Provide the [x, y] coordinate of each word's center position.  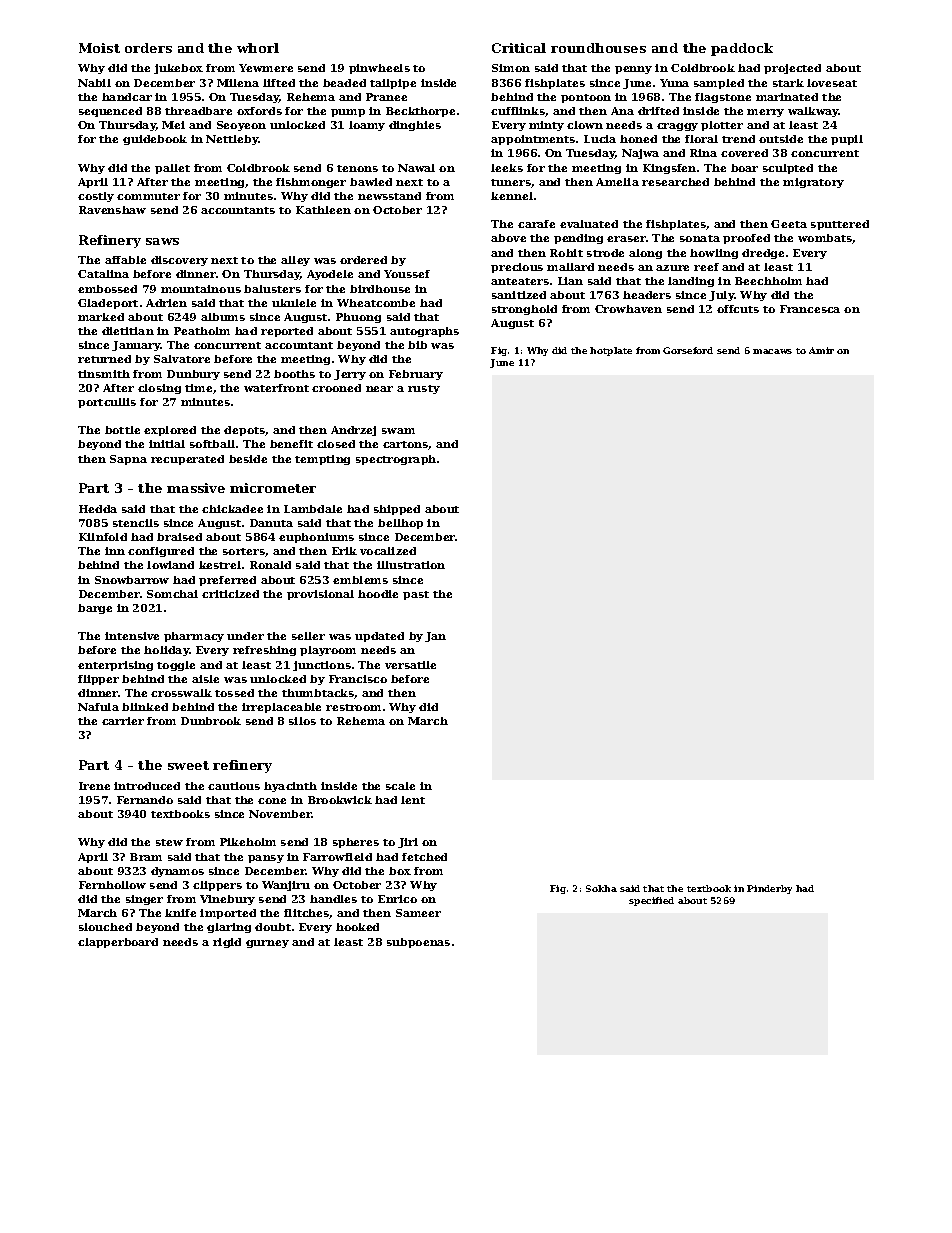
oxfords [259, 111]
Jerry [350, 375]
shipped [397, 510]
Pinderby [769, 889]
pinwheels [379, 69]
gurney [267, 944]
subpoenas [418, 943]
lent [413, 800]
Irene [94, 786]
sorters [244, 551]
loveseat [832, 83]
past [416, 595]
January [136, 346]
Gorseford [688, 350]
